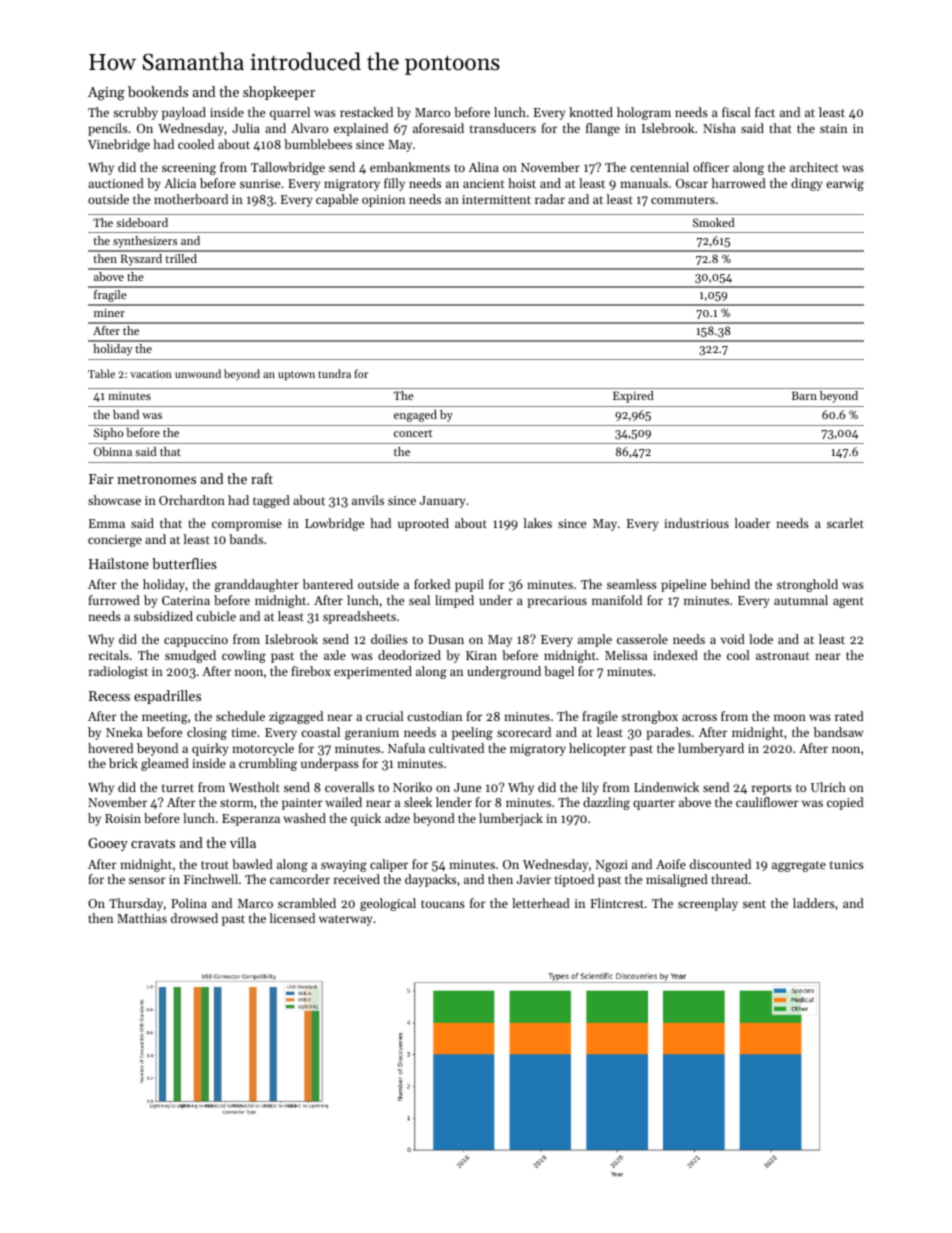  I want to click on Matthias, so click(142, 918).
